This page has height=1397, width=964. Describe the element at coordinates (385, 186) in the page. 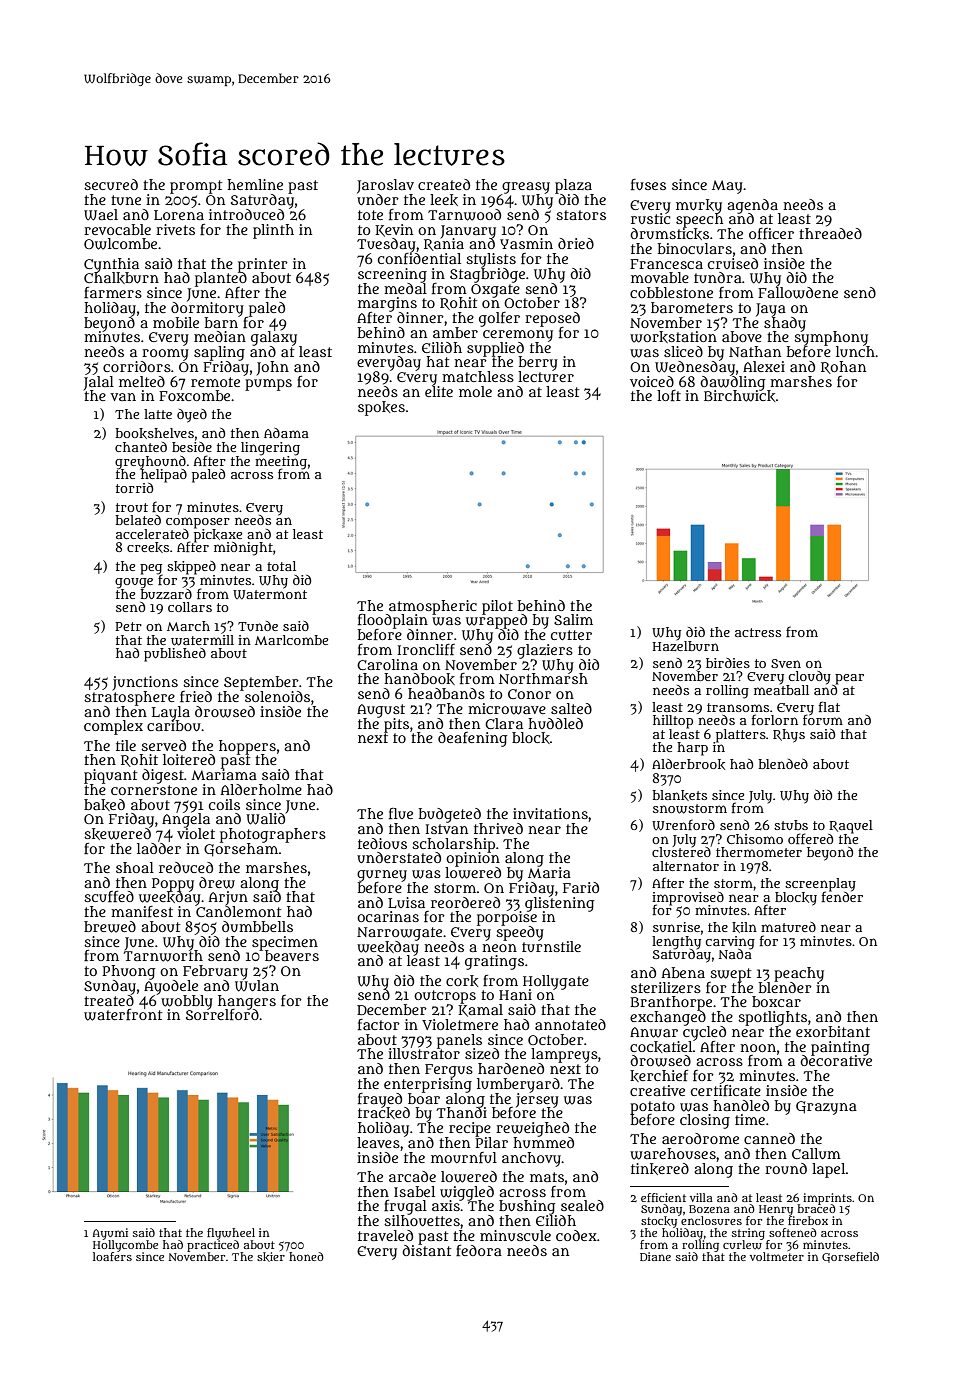

I see `Jaroslav` at that location.
